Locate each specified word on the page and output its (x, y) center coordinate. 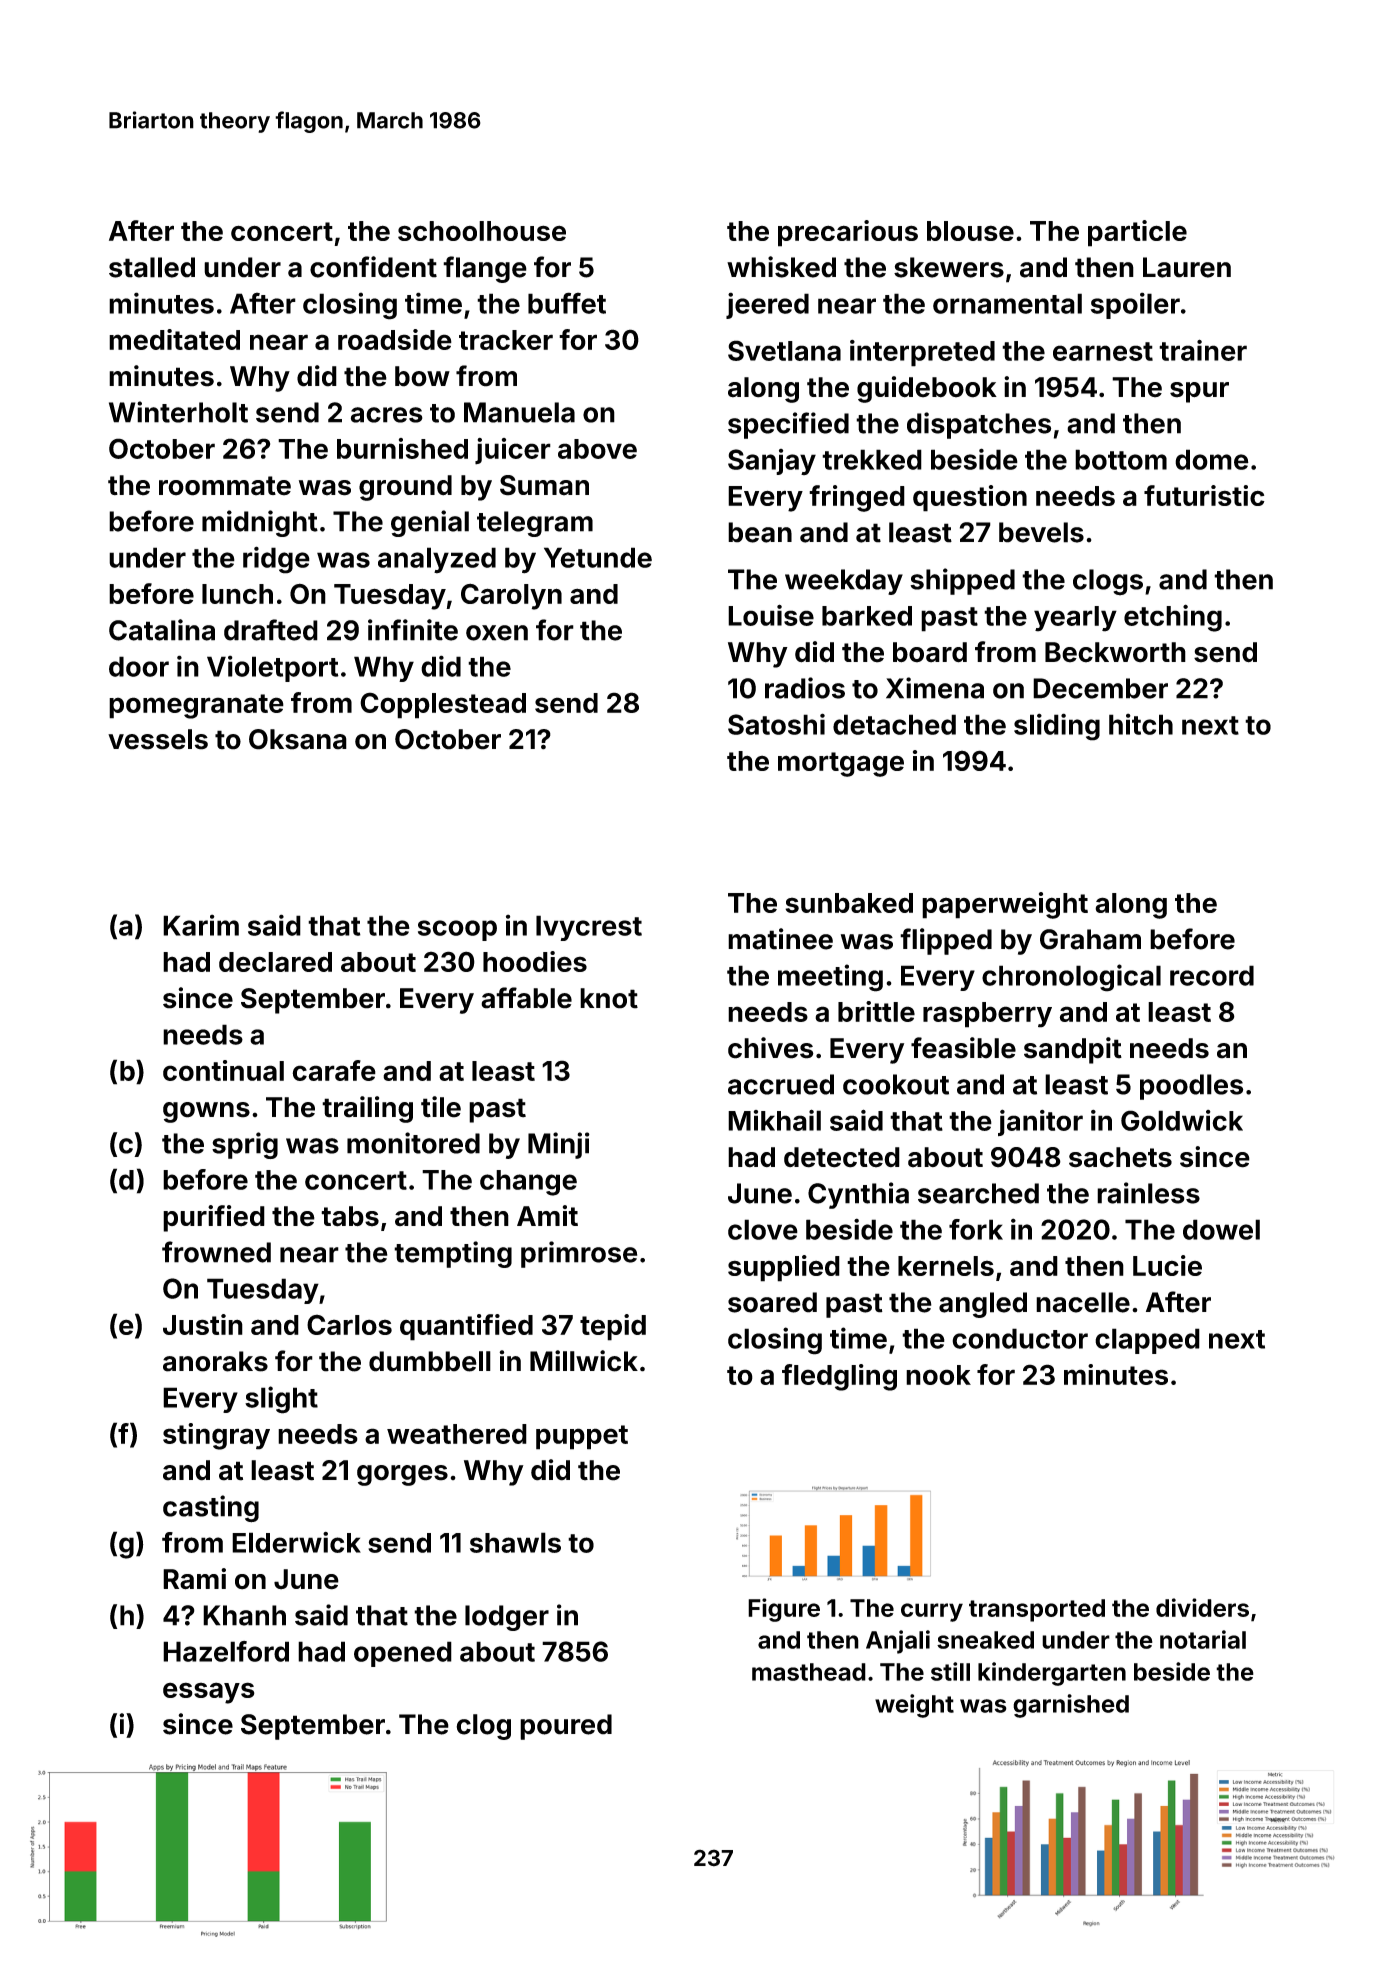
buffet (567, 303)
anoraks (215, 1361)
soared (772, 1302)
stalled (152, 267)
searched (978, 1193)
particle (1137, 233)
